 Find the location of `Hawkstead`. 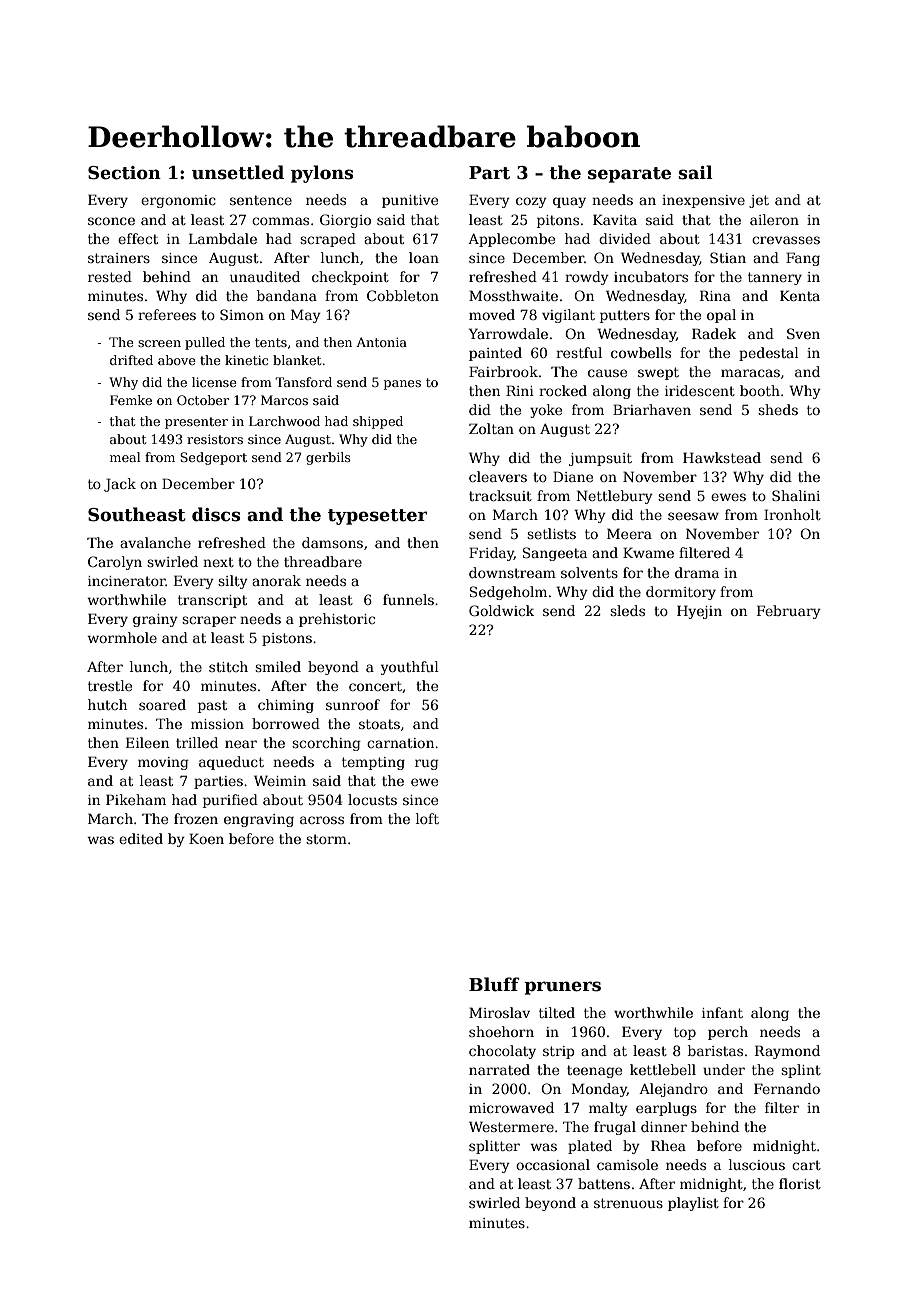

Hawkstead is located at coordinates (722, 457).
